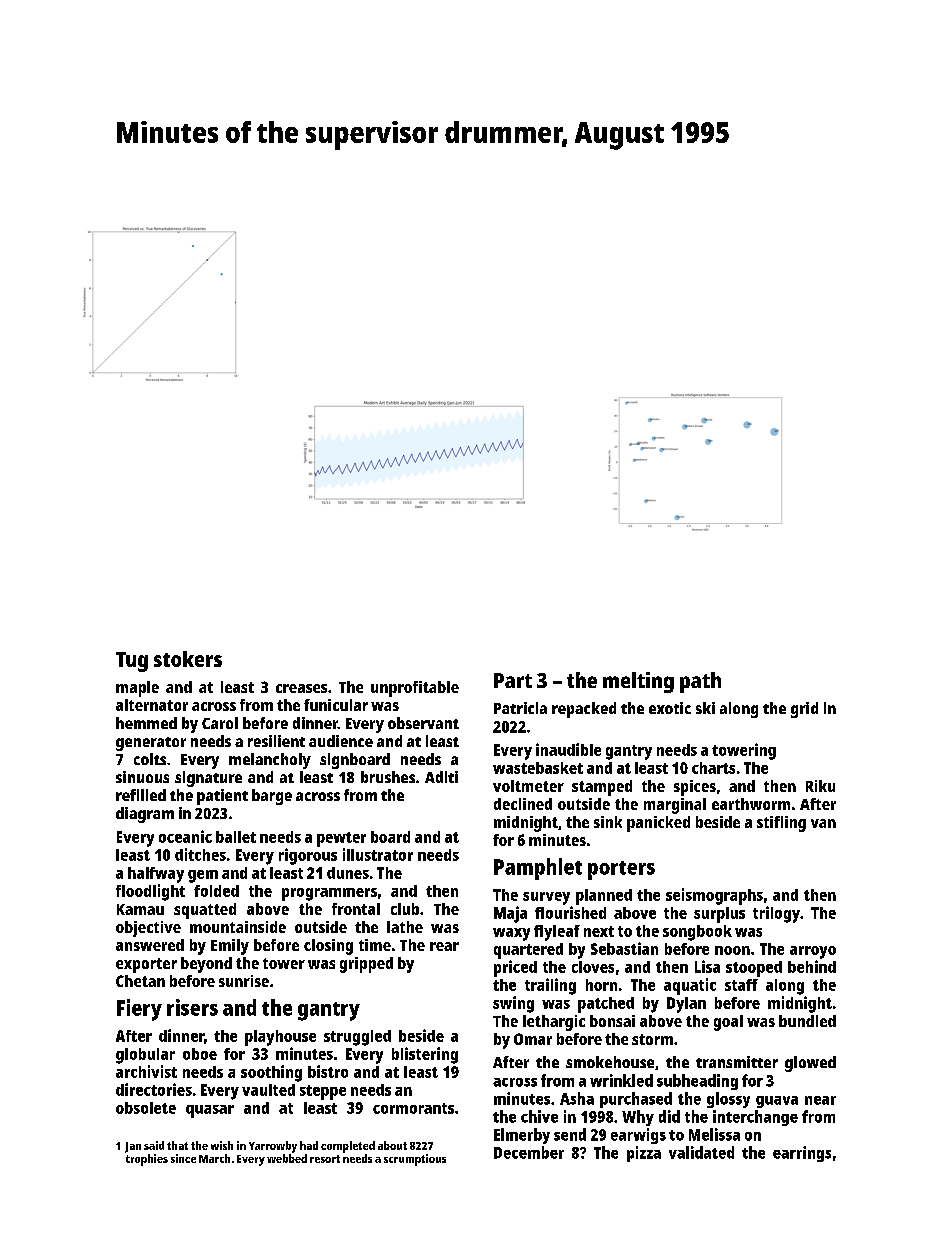  I want to click on observant, so click(423, 723).
